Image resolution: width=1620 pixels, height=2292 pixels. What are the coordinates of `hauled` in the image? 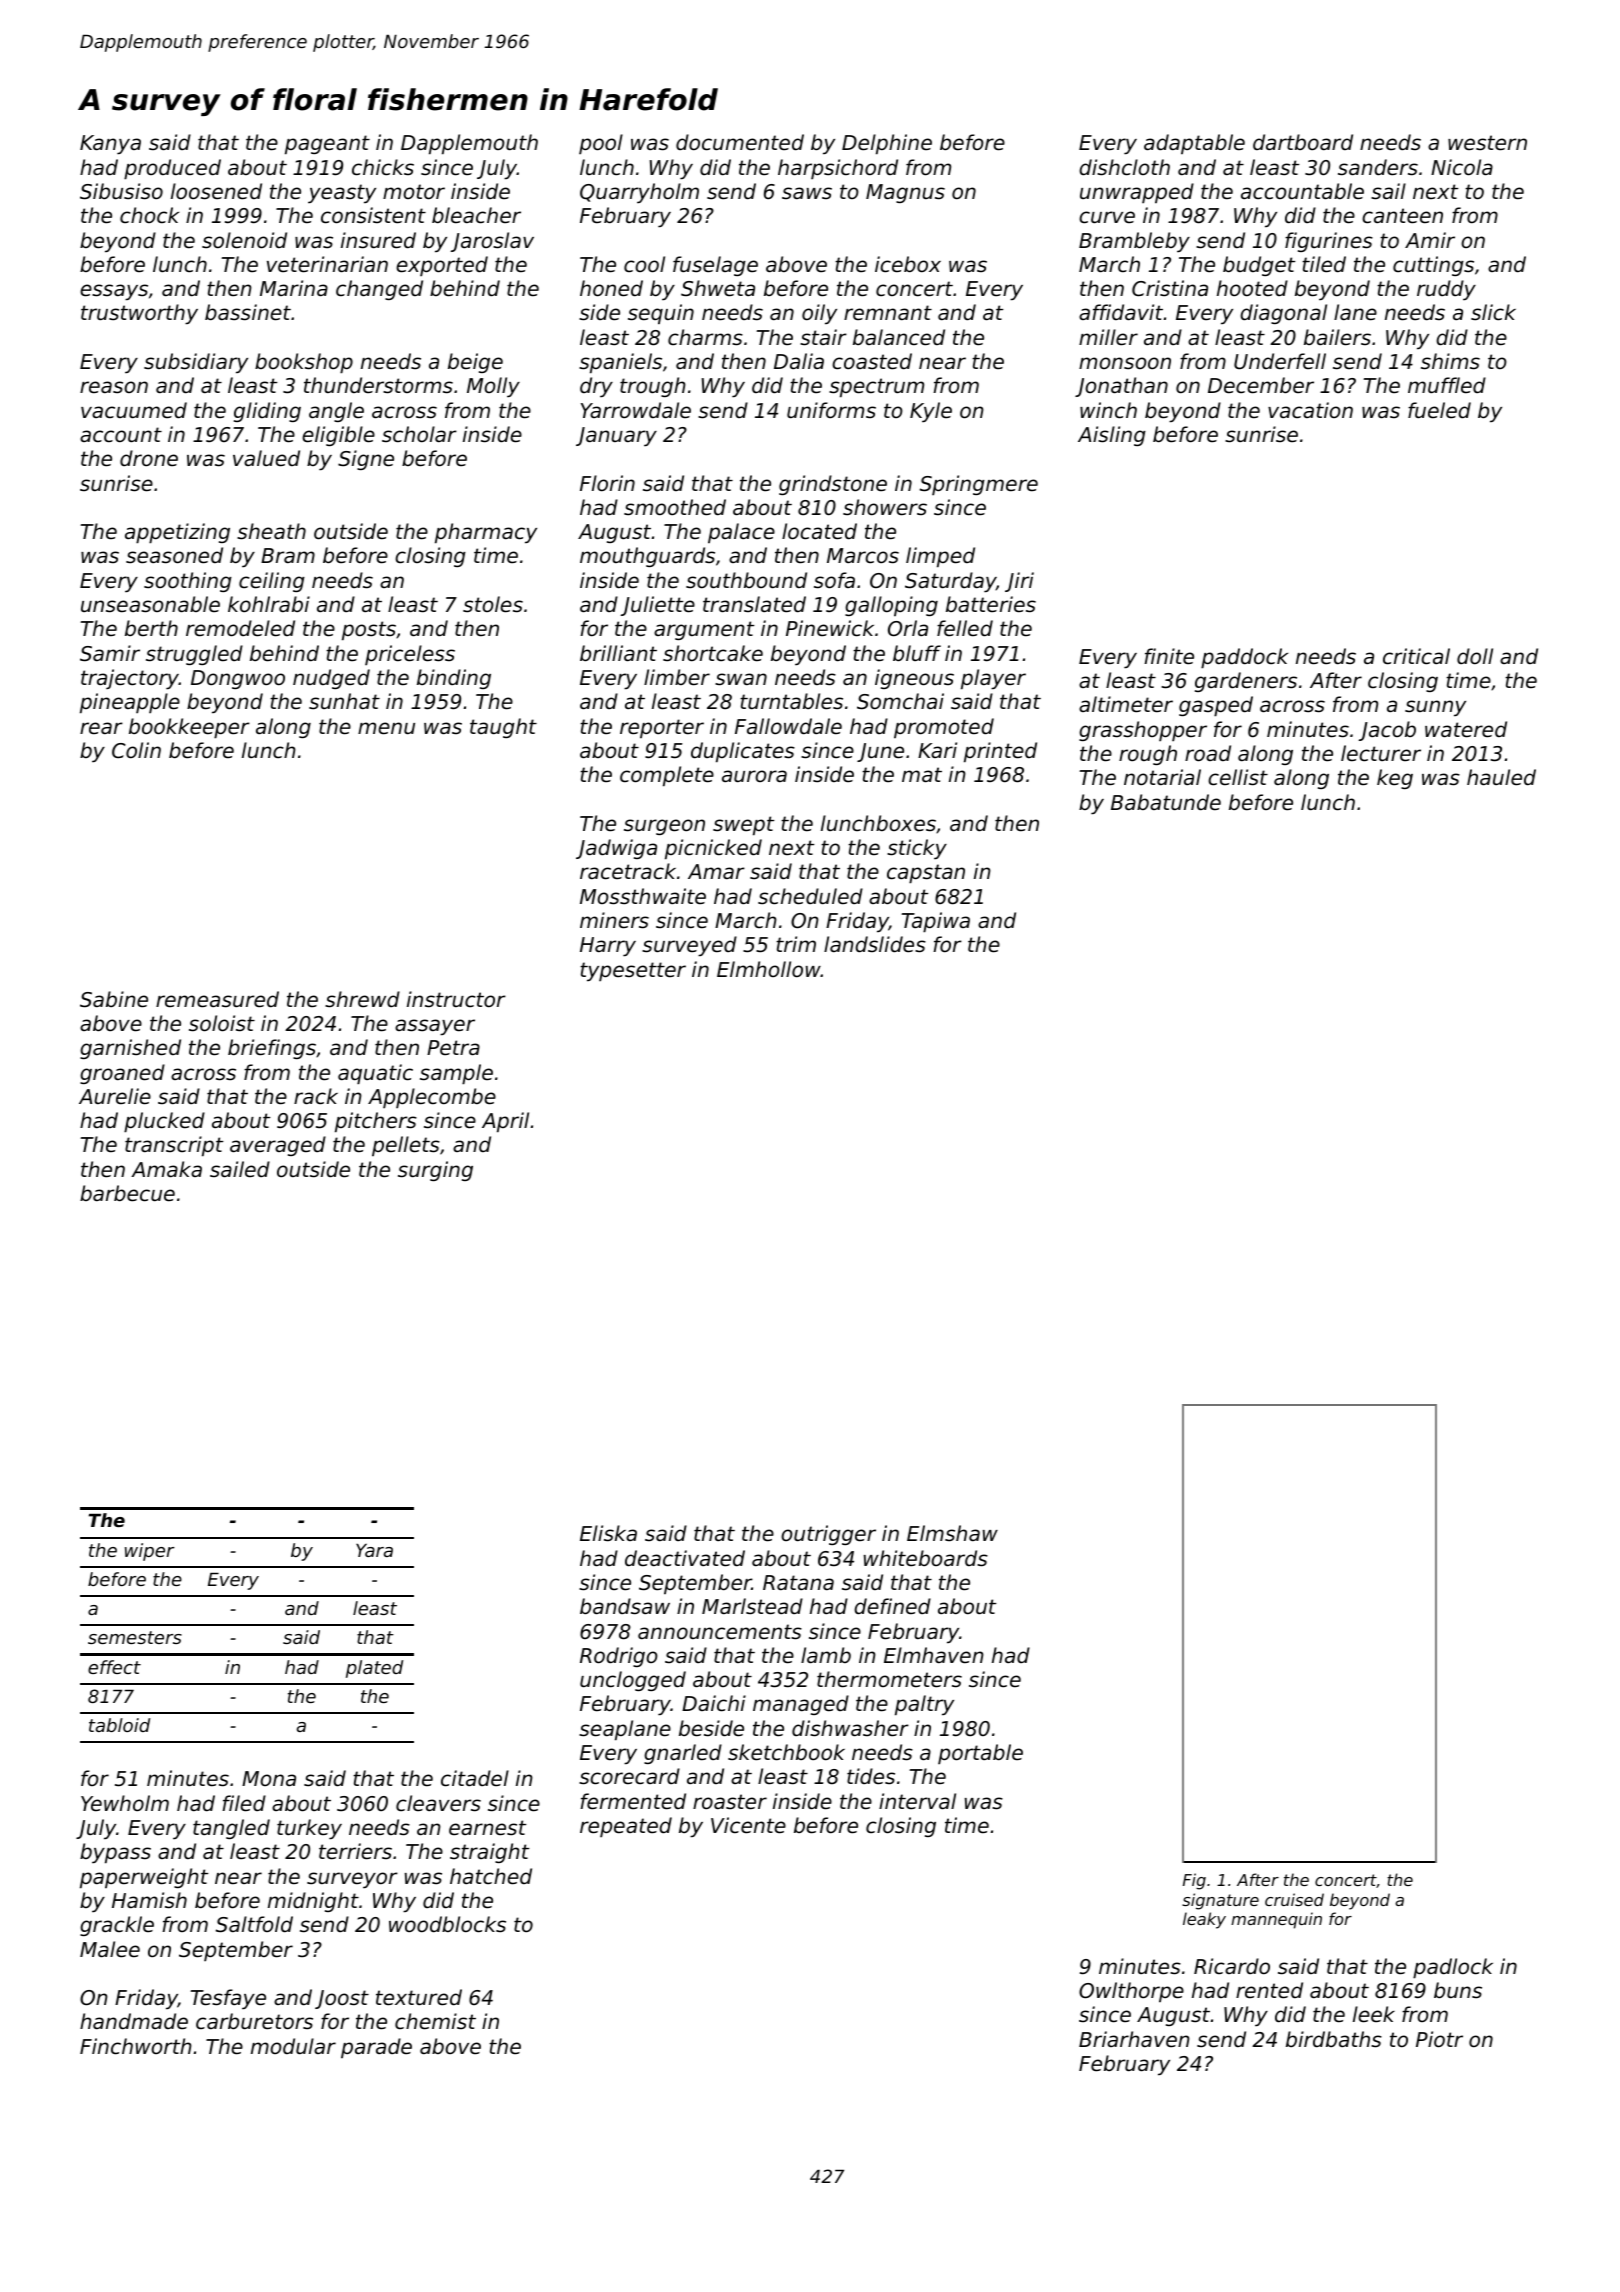 It's located at (1501, 777).
